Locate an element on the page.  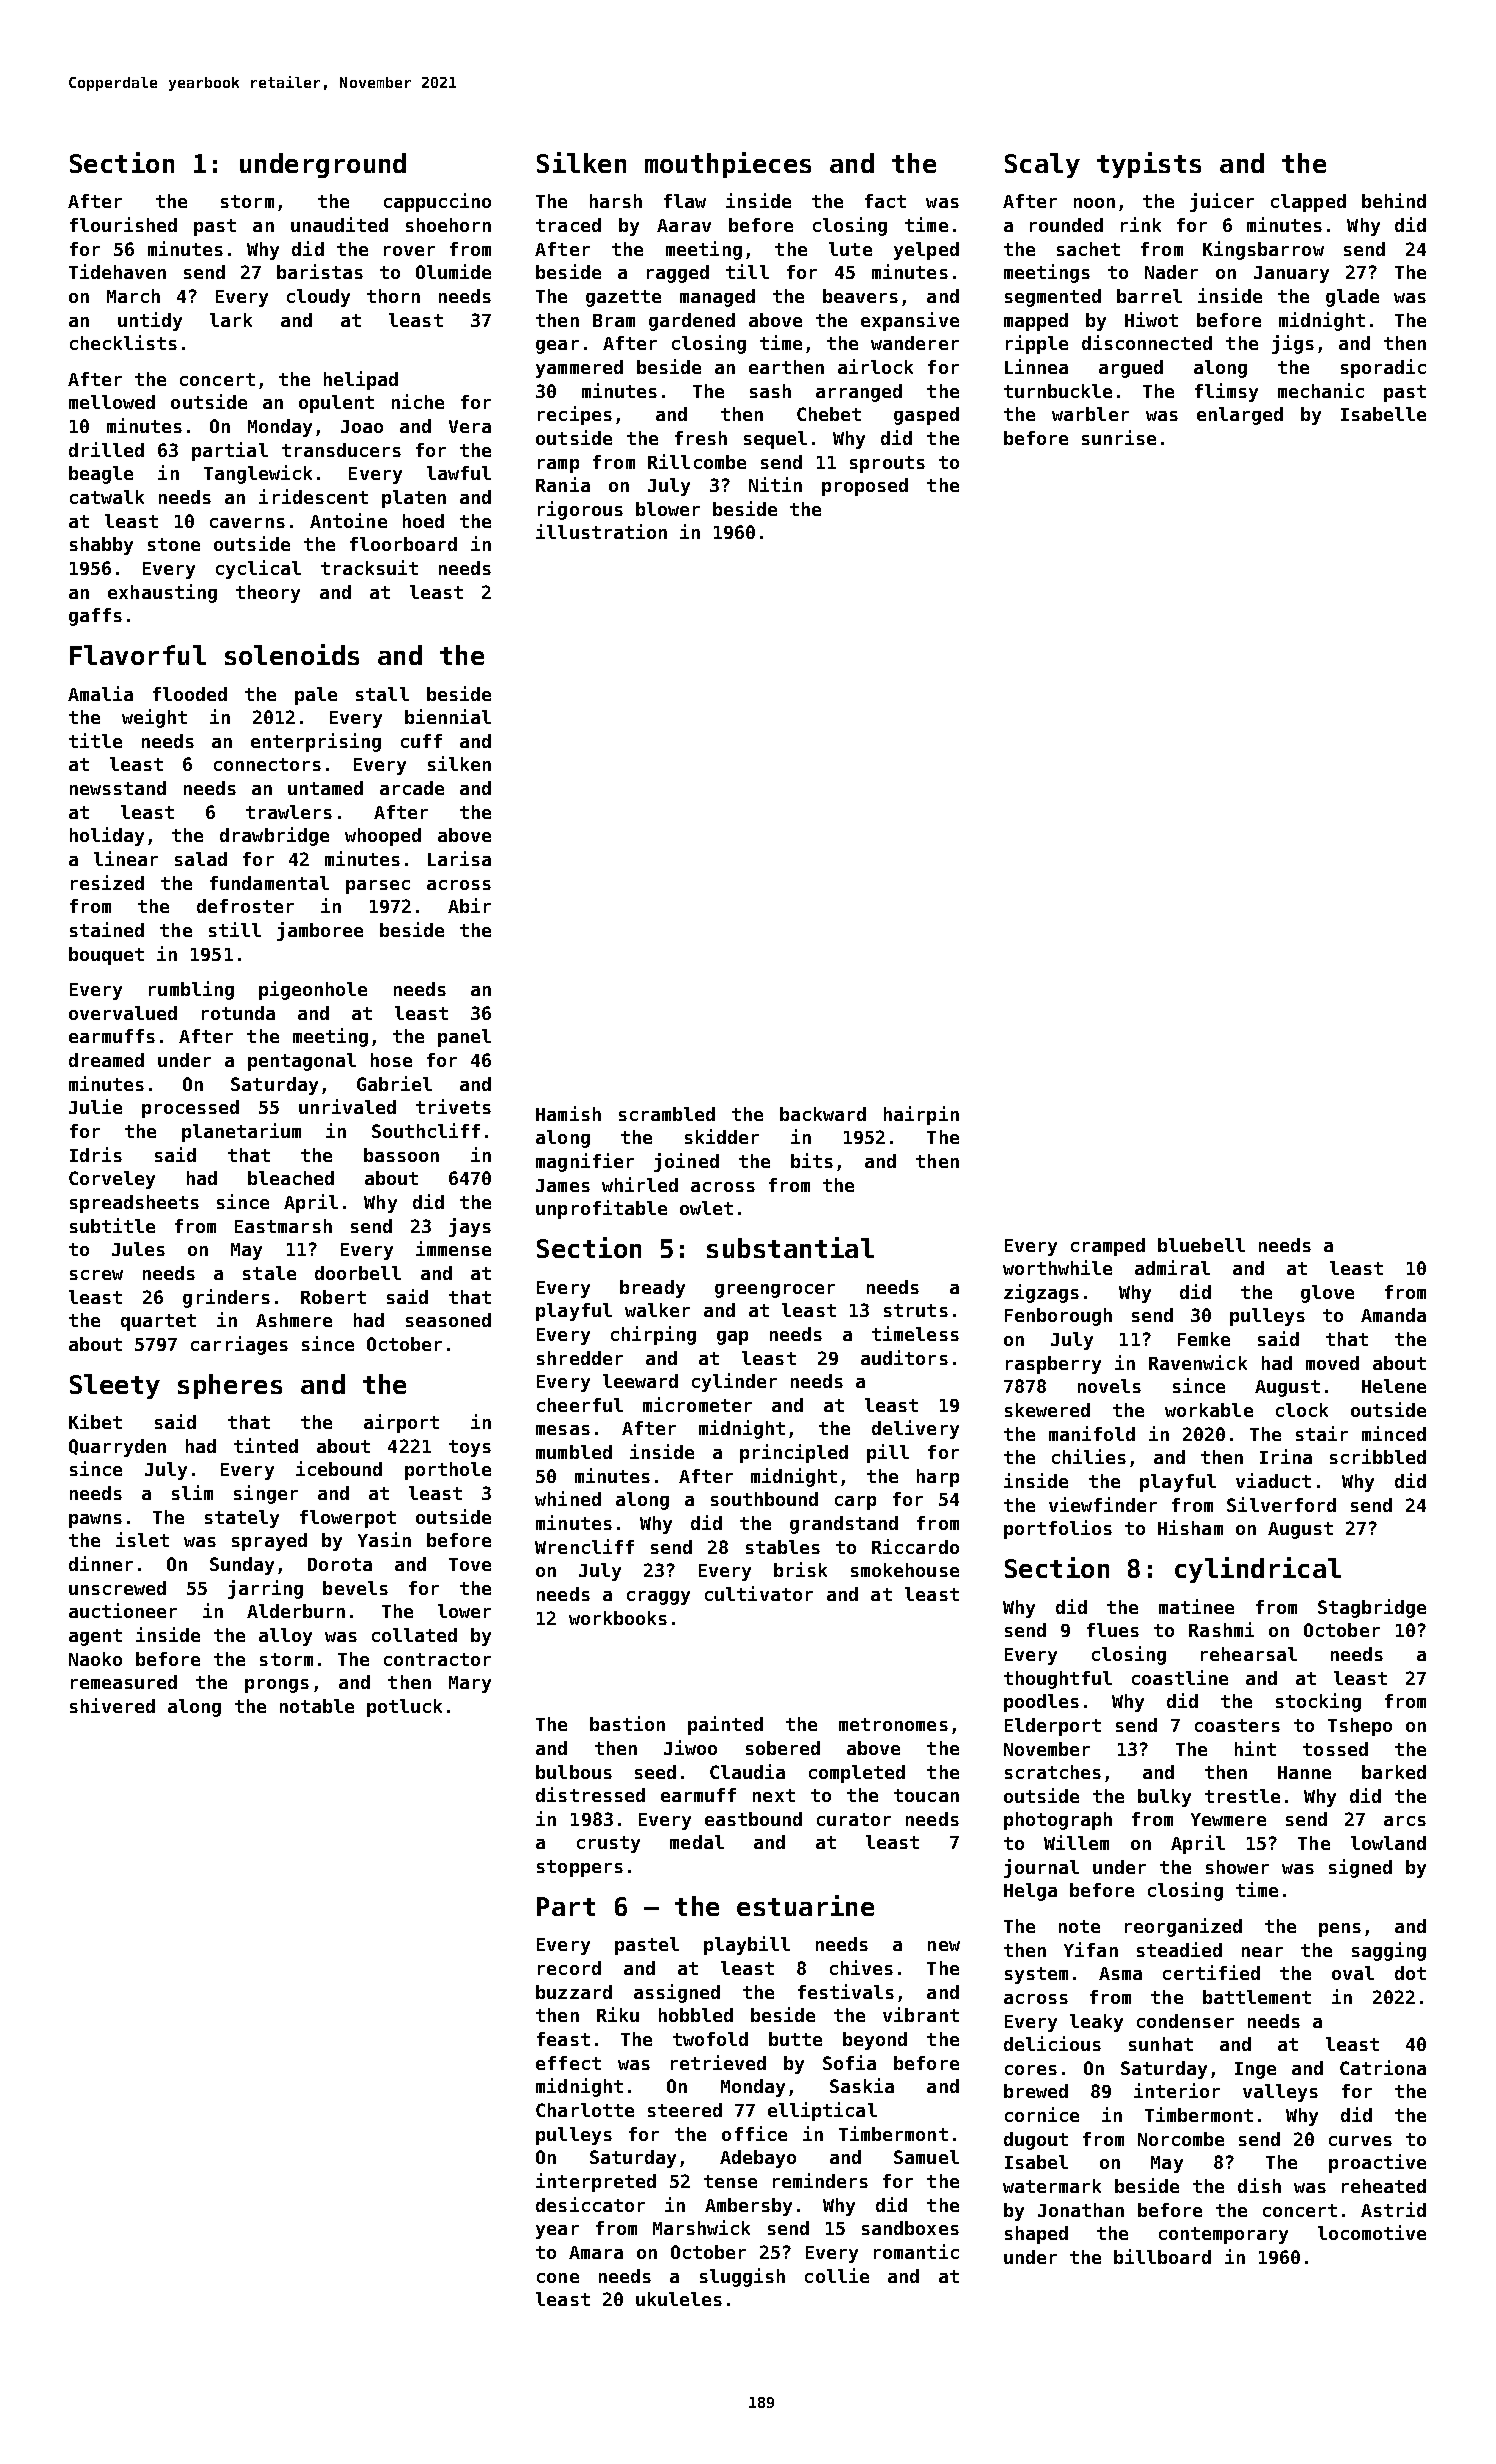
cone is located at coordinates (558, 2278).
